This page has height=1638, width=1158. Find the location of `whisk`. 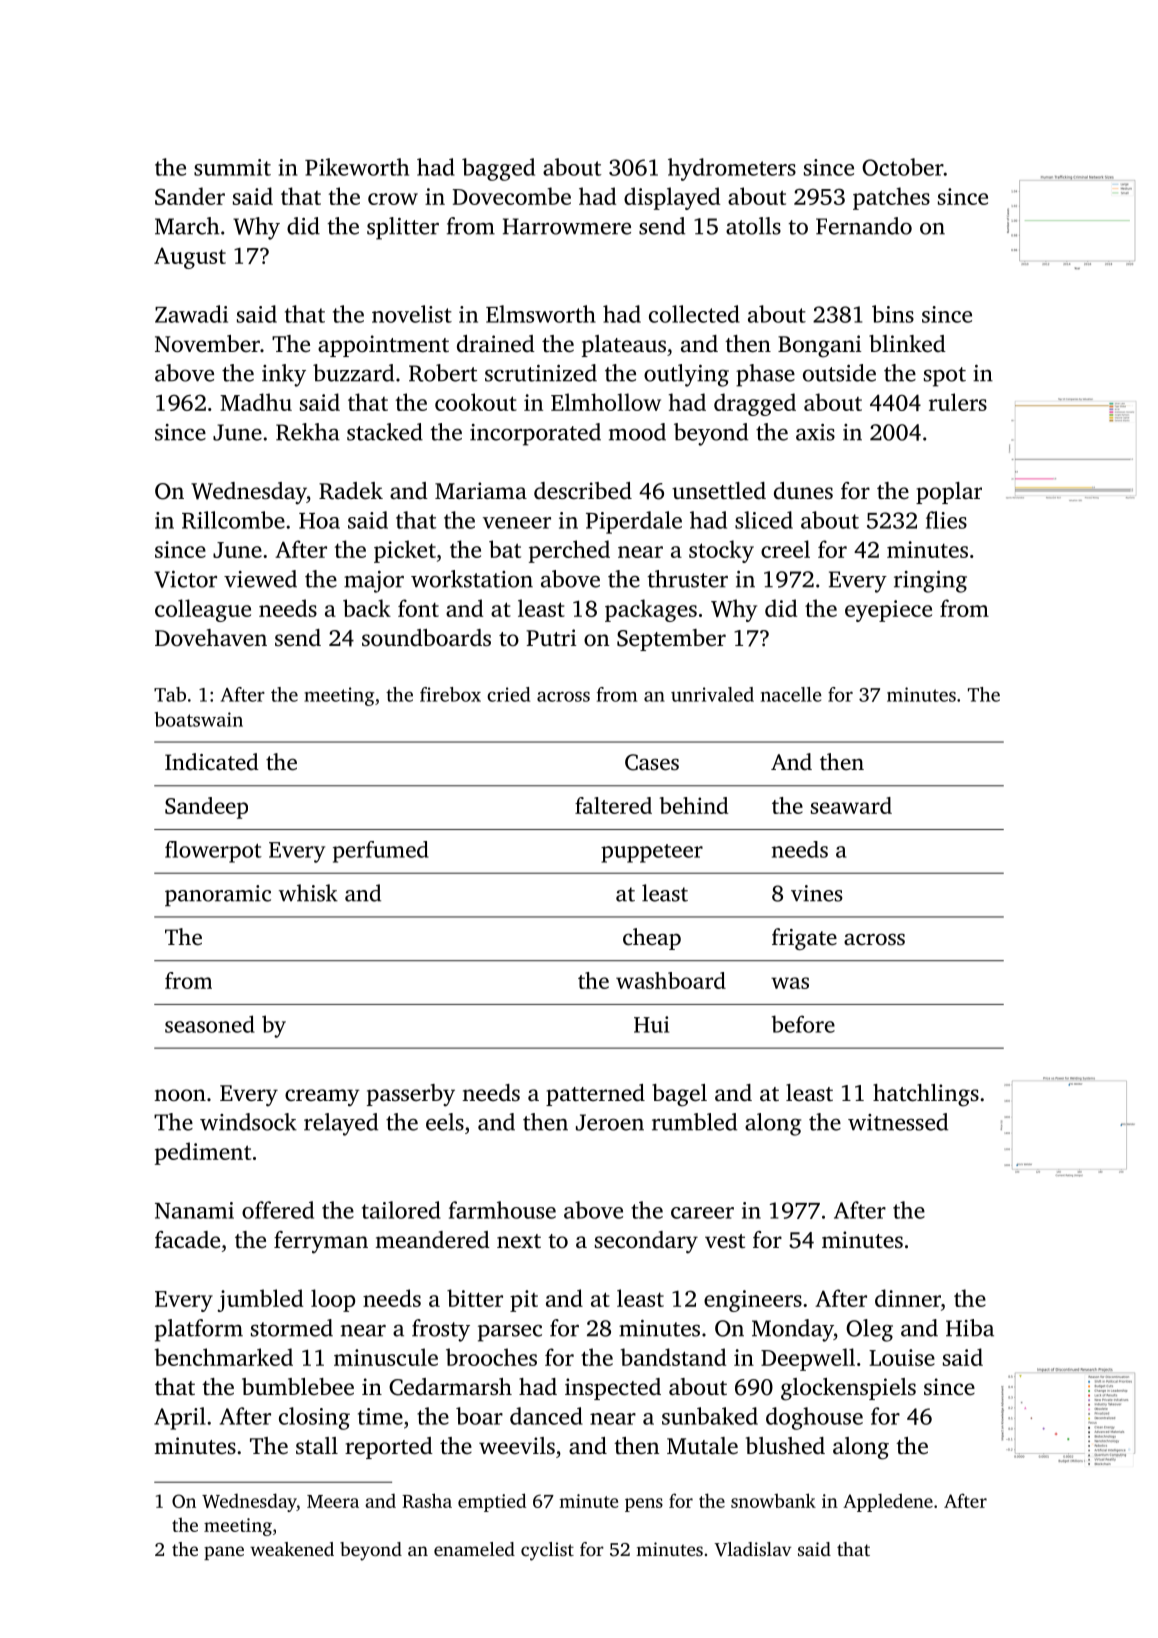

whisk is located at coordinates (308, 893).
